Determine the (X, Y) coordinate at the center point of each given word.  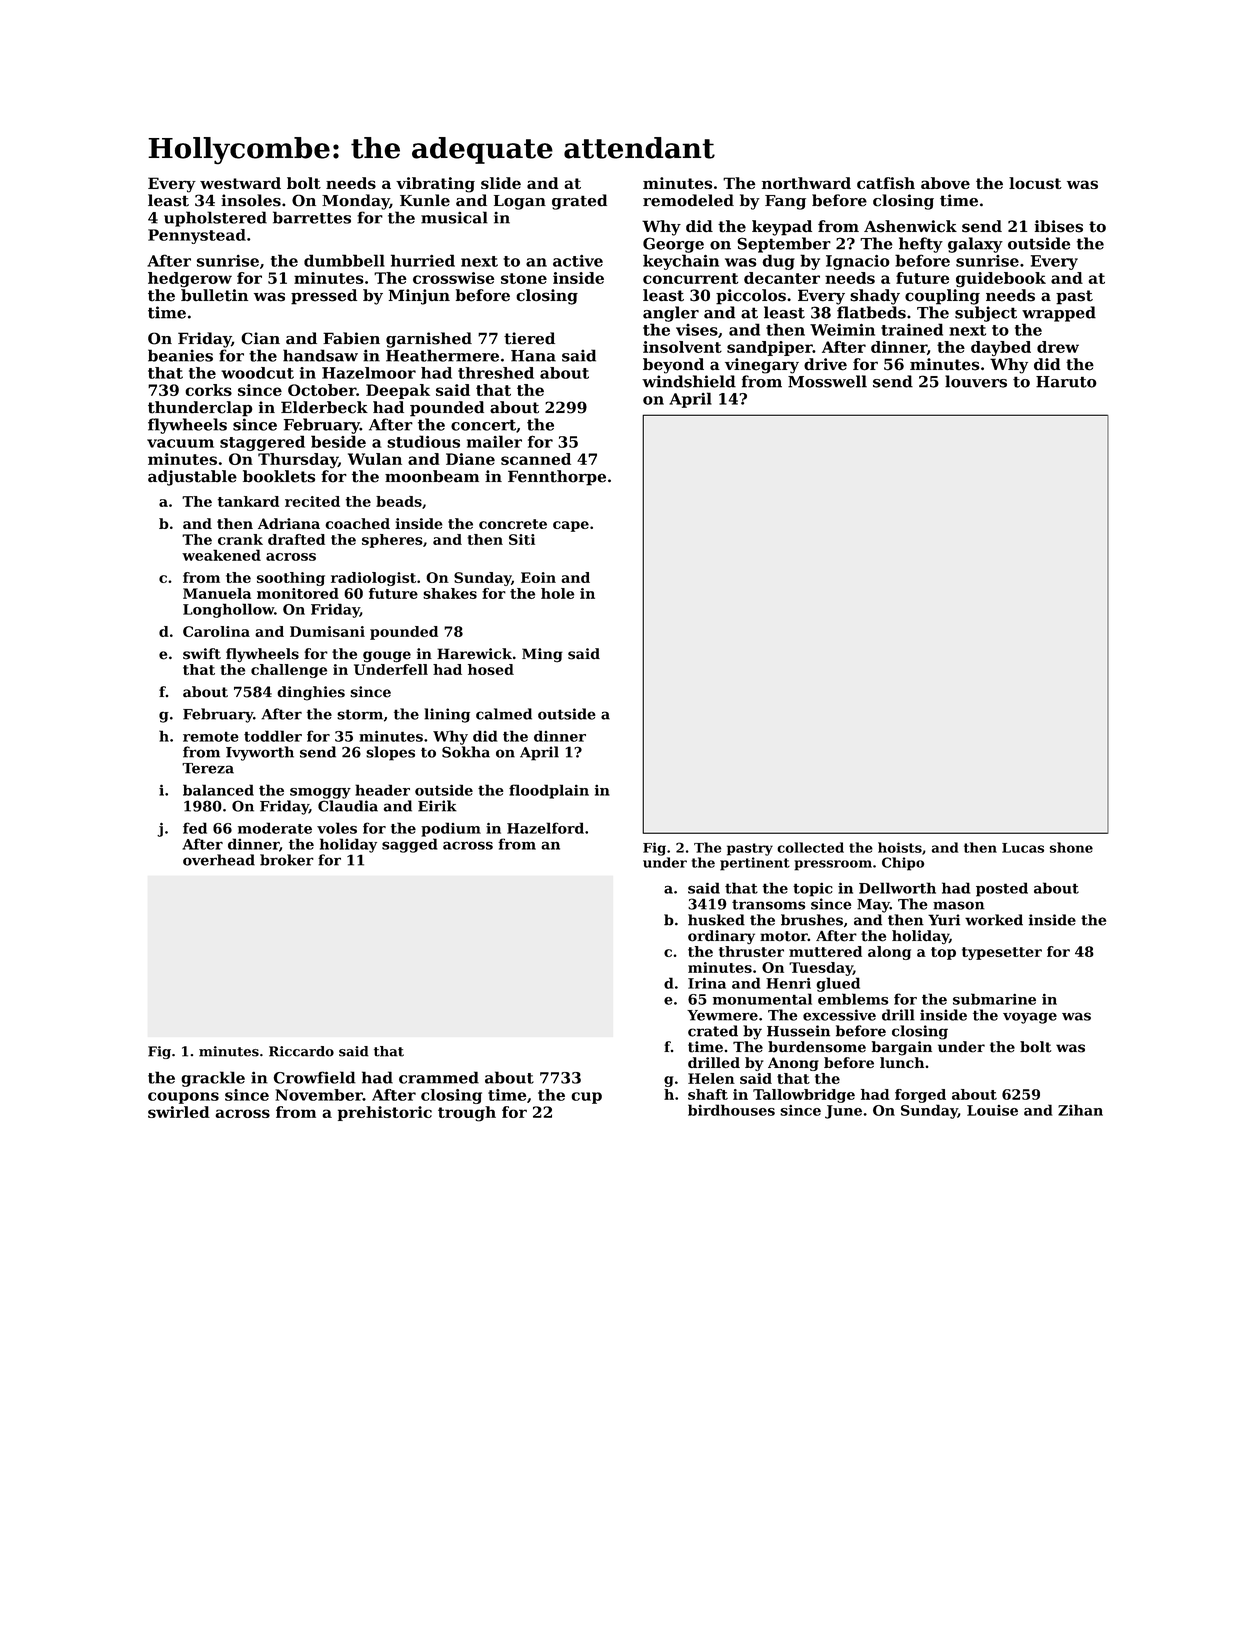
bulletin (214, 295)
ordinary (721, 937)
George (673, 245)
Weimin (842, 330)
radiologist (373, 579)
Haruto (1066, 382)
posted (1002, 889)
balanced (218, 790)
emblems (853, 999)
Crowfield (314, 1077)
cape (571, 526)
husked (716, 920)
